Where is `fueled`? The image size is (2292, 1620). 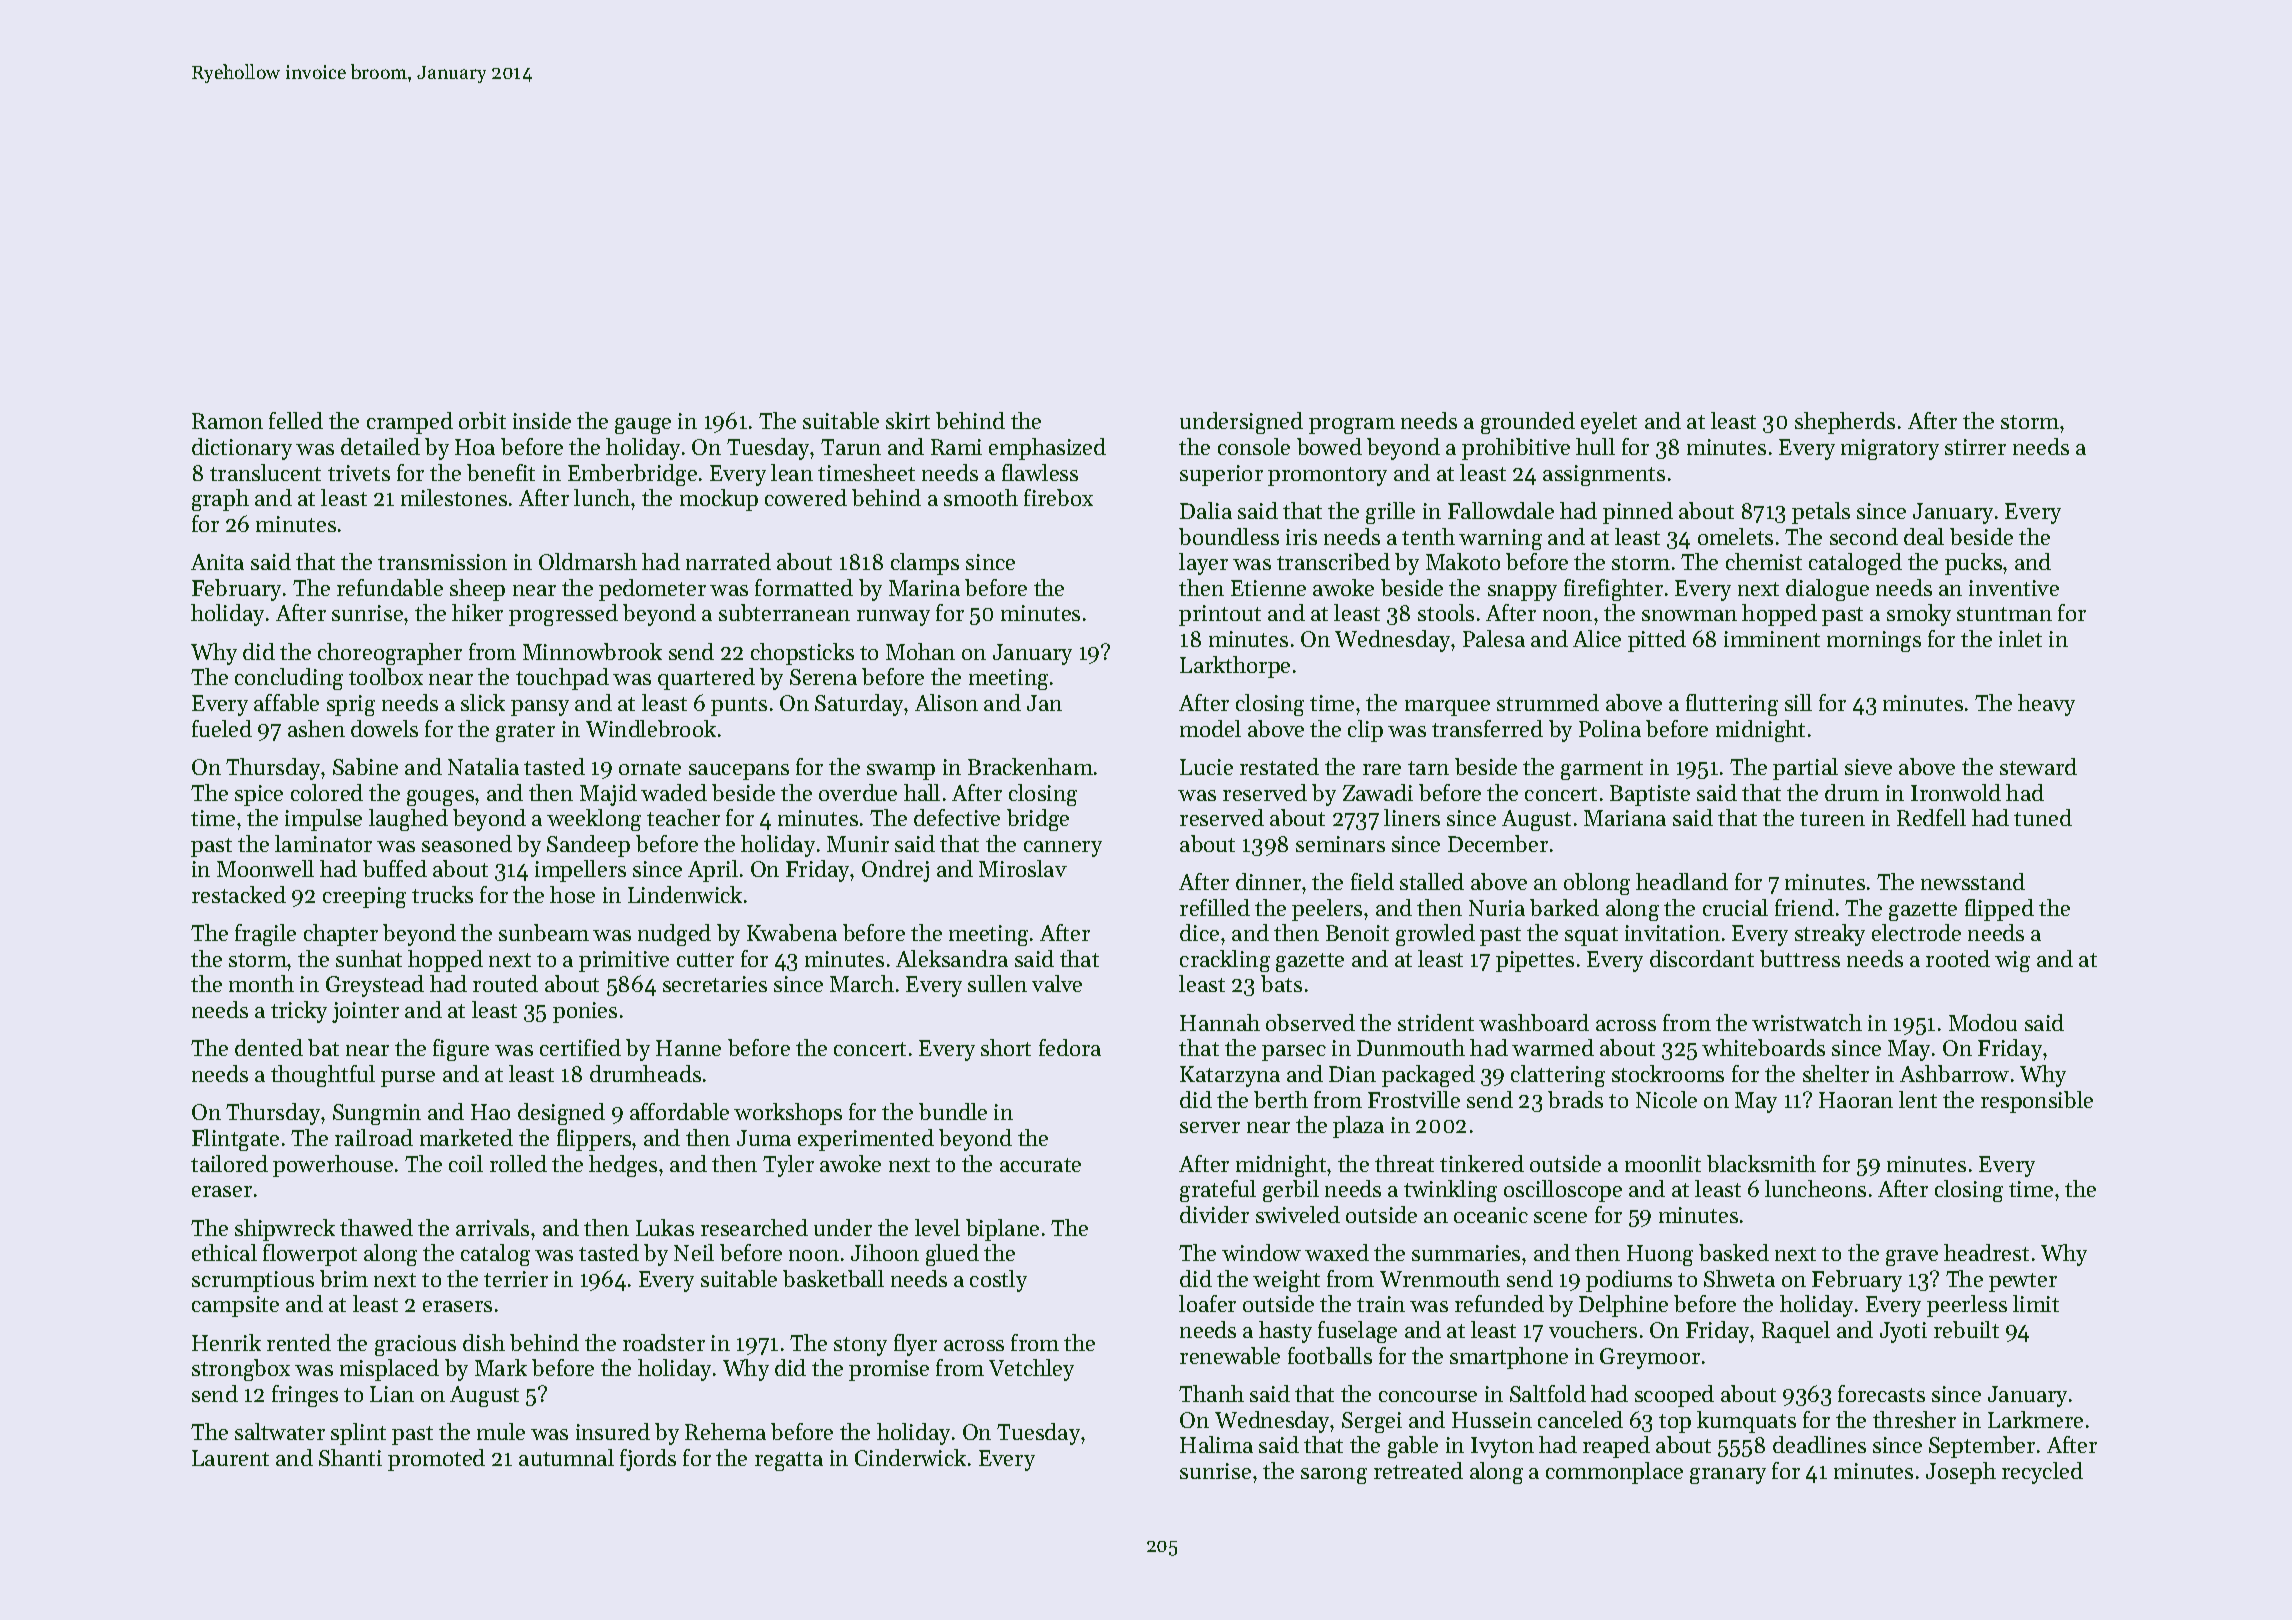 fueled is located at coordinates (222, 728).
